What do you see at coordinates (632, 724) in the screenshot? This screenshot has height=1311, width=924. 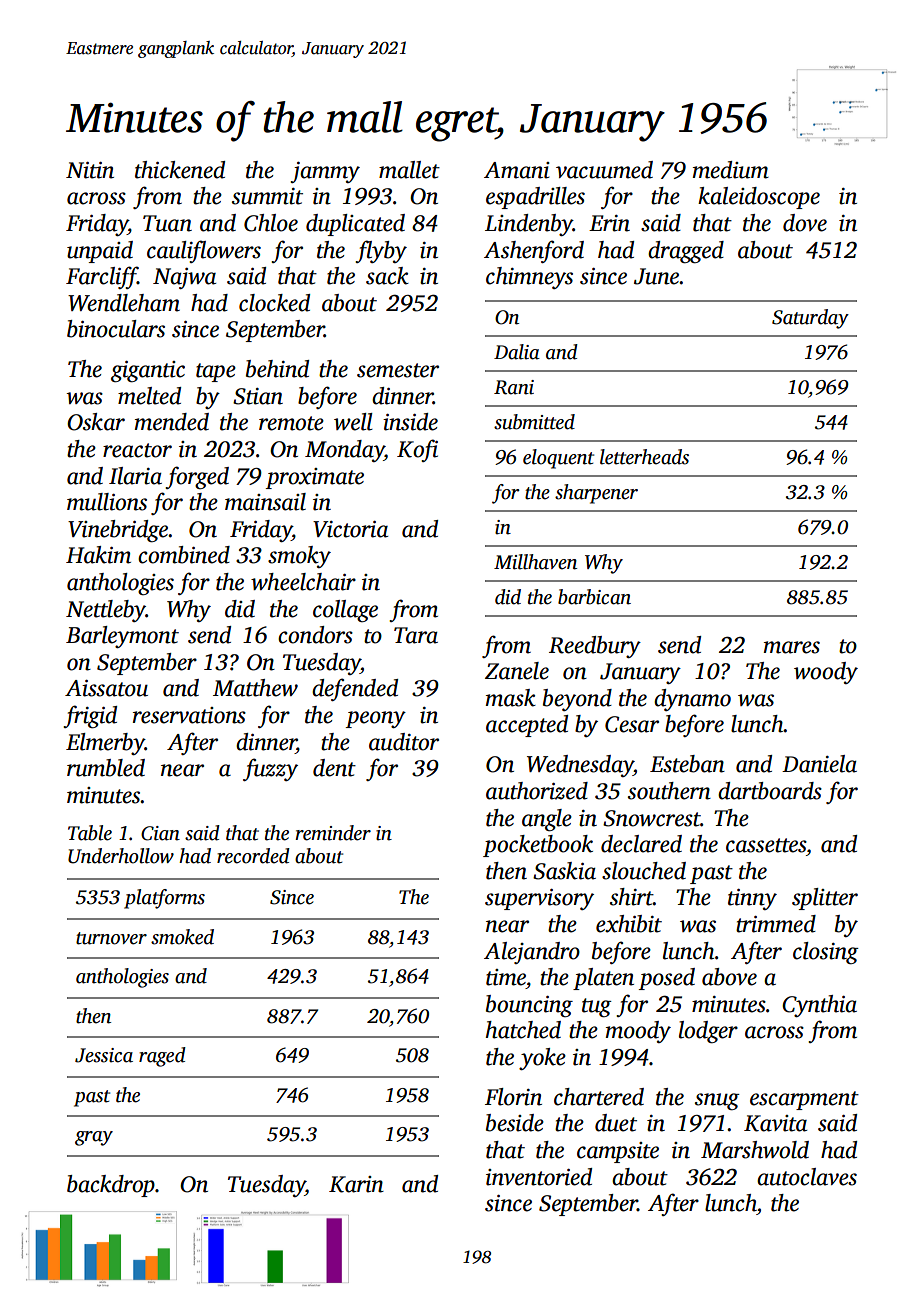 I see `Cesar` at bounding box center [632, 724].
